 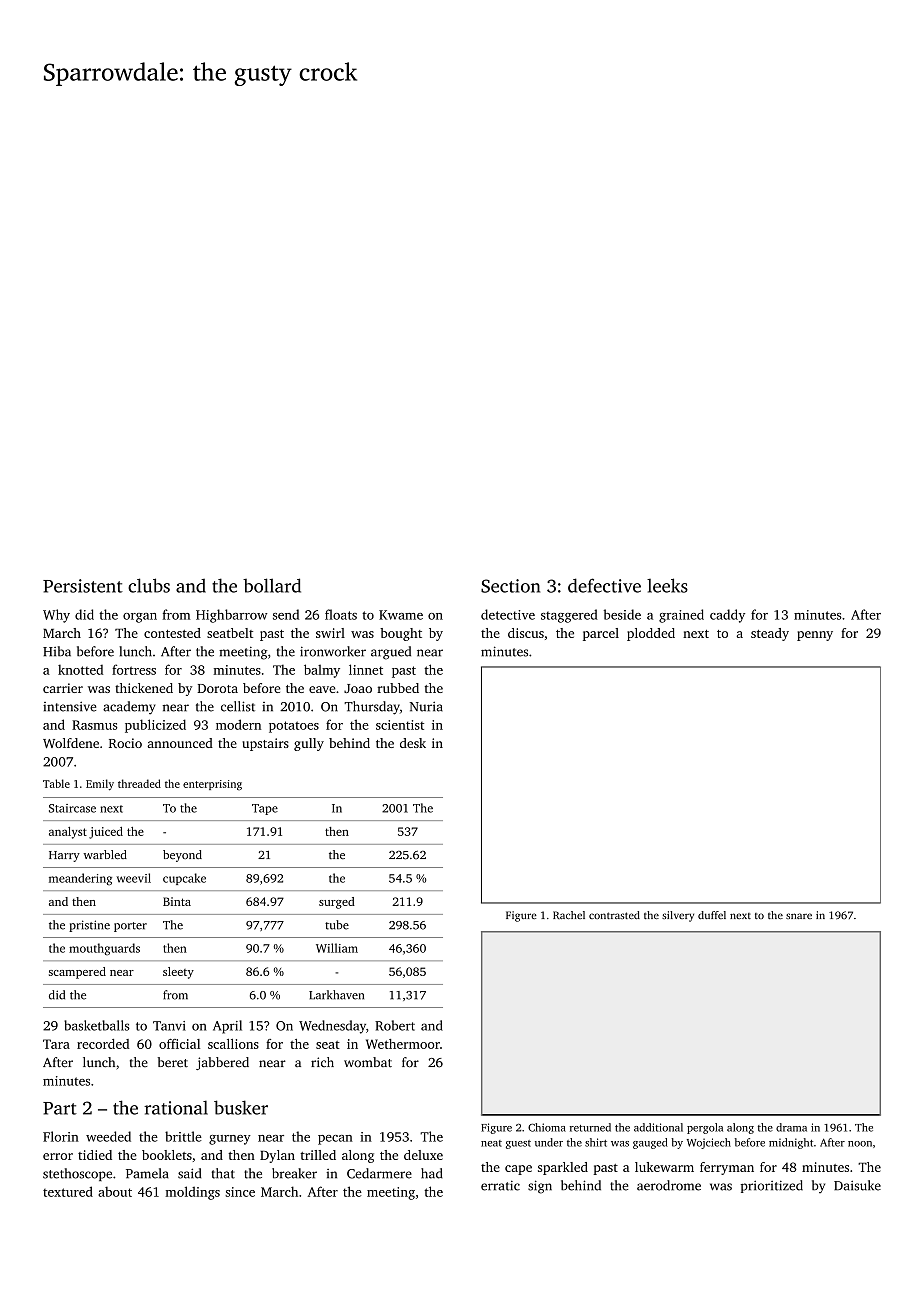 I want to click on duffel, so click(x=712, y=915).
